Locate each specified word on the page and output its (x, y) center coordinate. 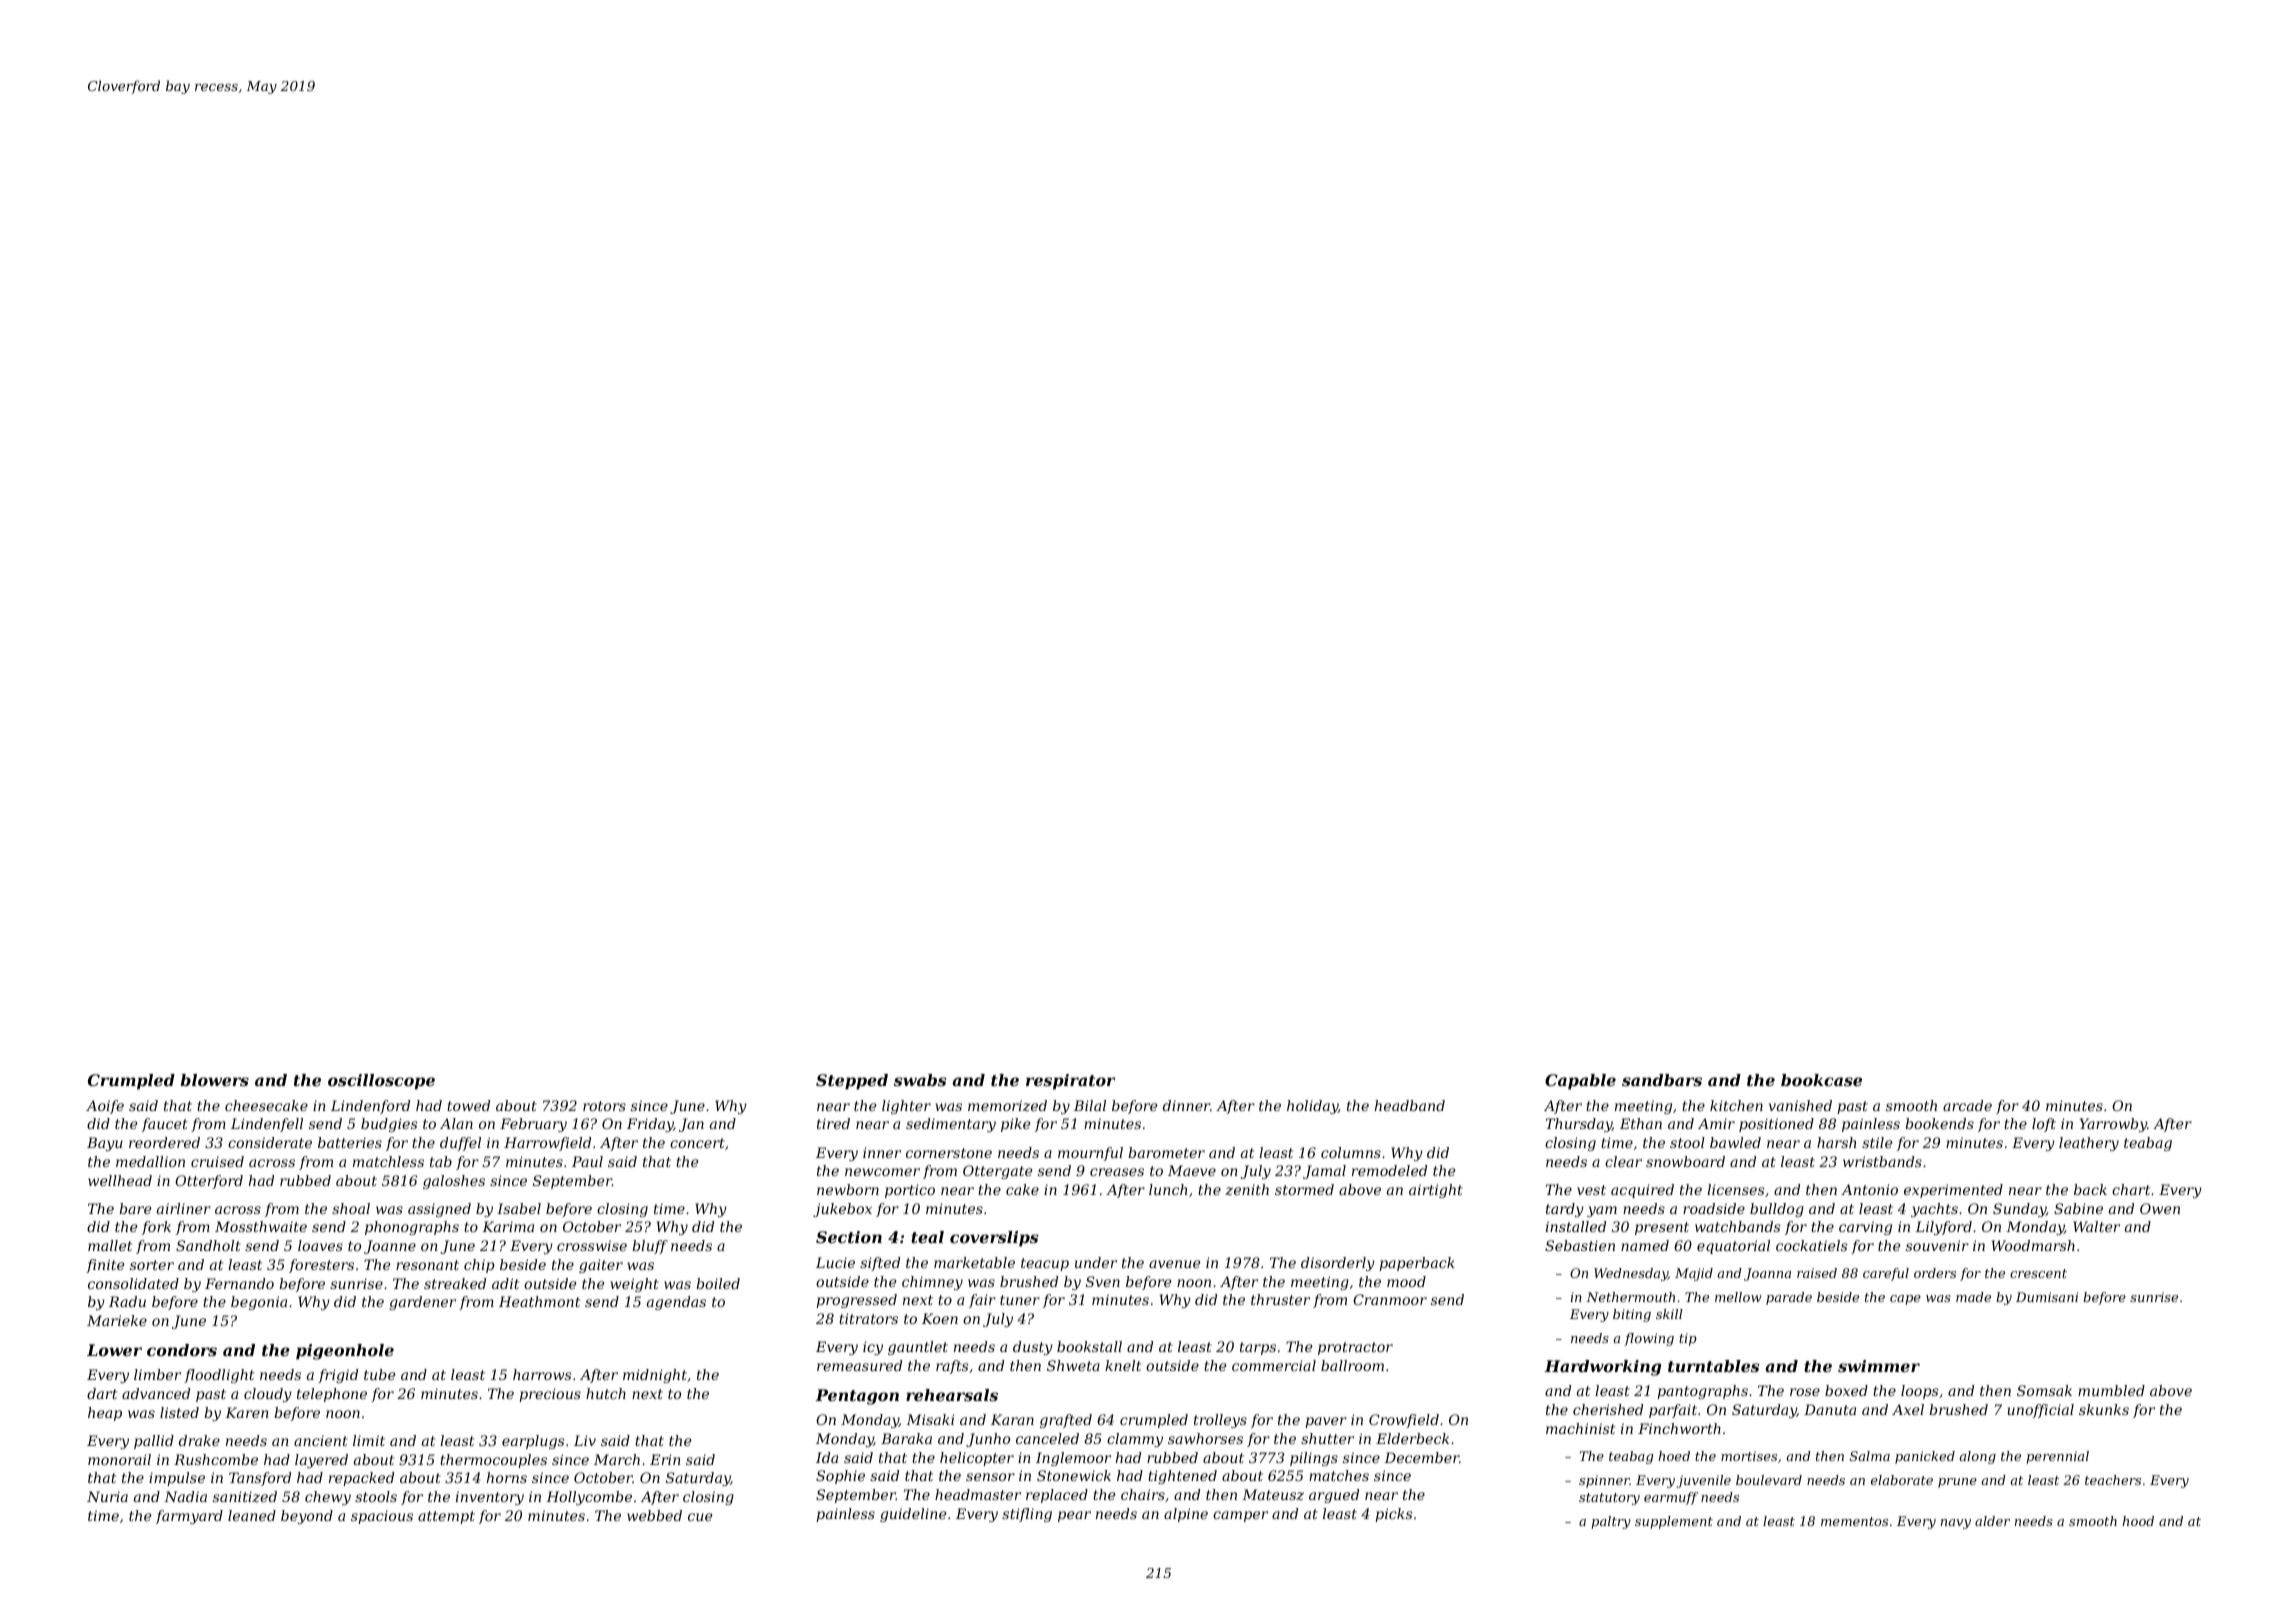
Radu (127, 1301)
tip (1688, 1339)
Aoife (105, 1107)
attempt (446, 1517)
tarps (1258, 1348)
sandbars (1662, 1080)
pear (1074, 1516)
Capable (1580, 1082)
